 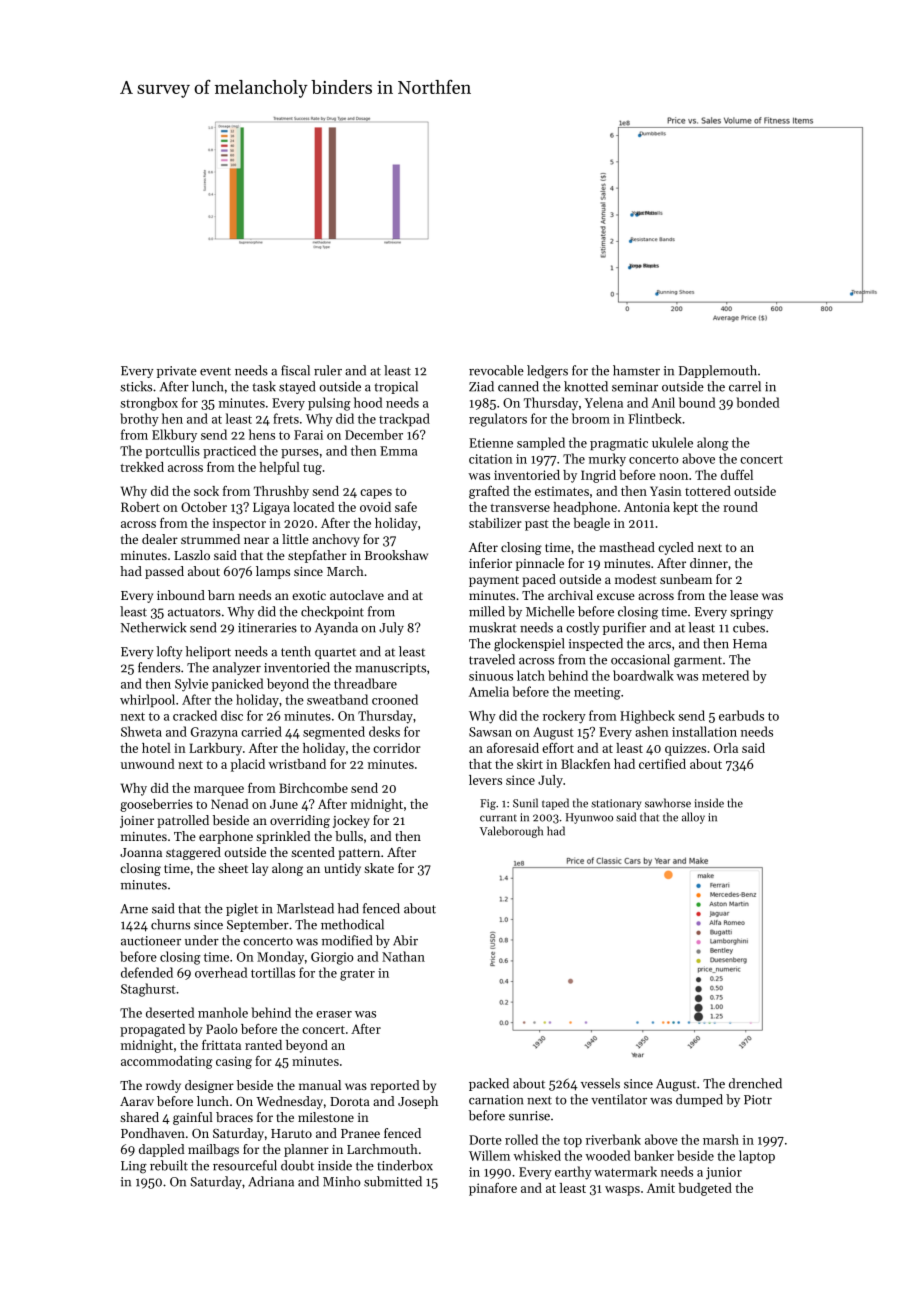 I want to click on private, so click(x=177, y=372).
